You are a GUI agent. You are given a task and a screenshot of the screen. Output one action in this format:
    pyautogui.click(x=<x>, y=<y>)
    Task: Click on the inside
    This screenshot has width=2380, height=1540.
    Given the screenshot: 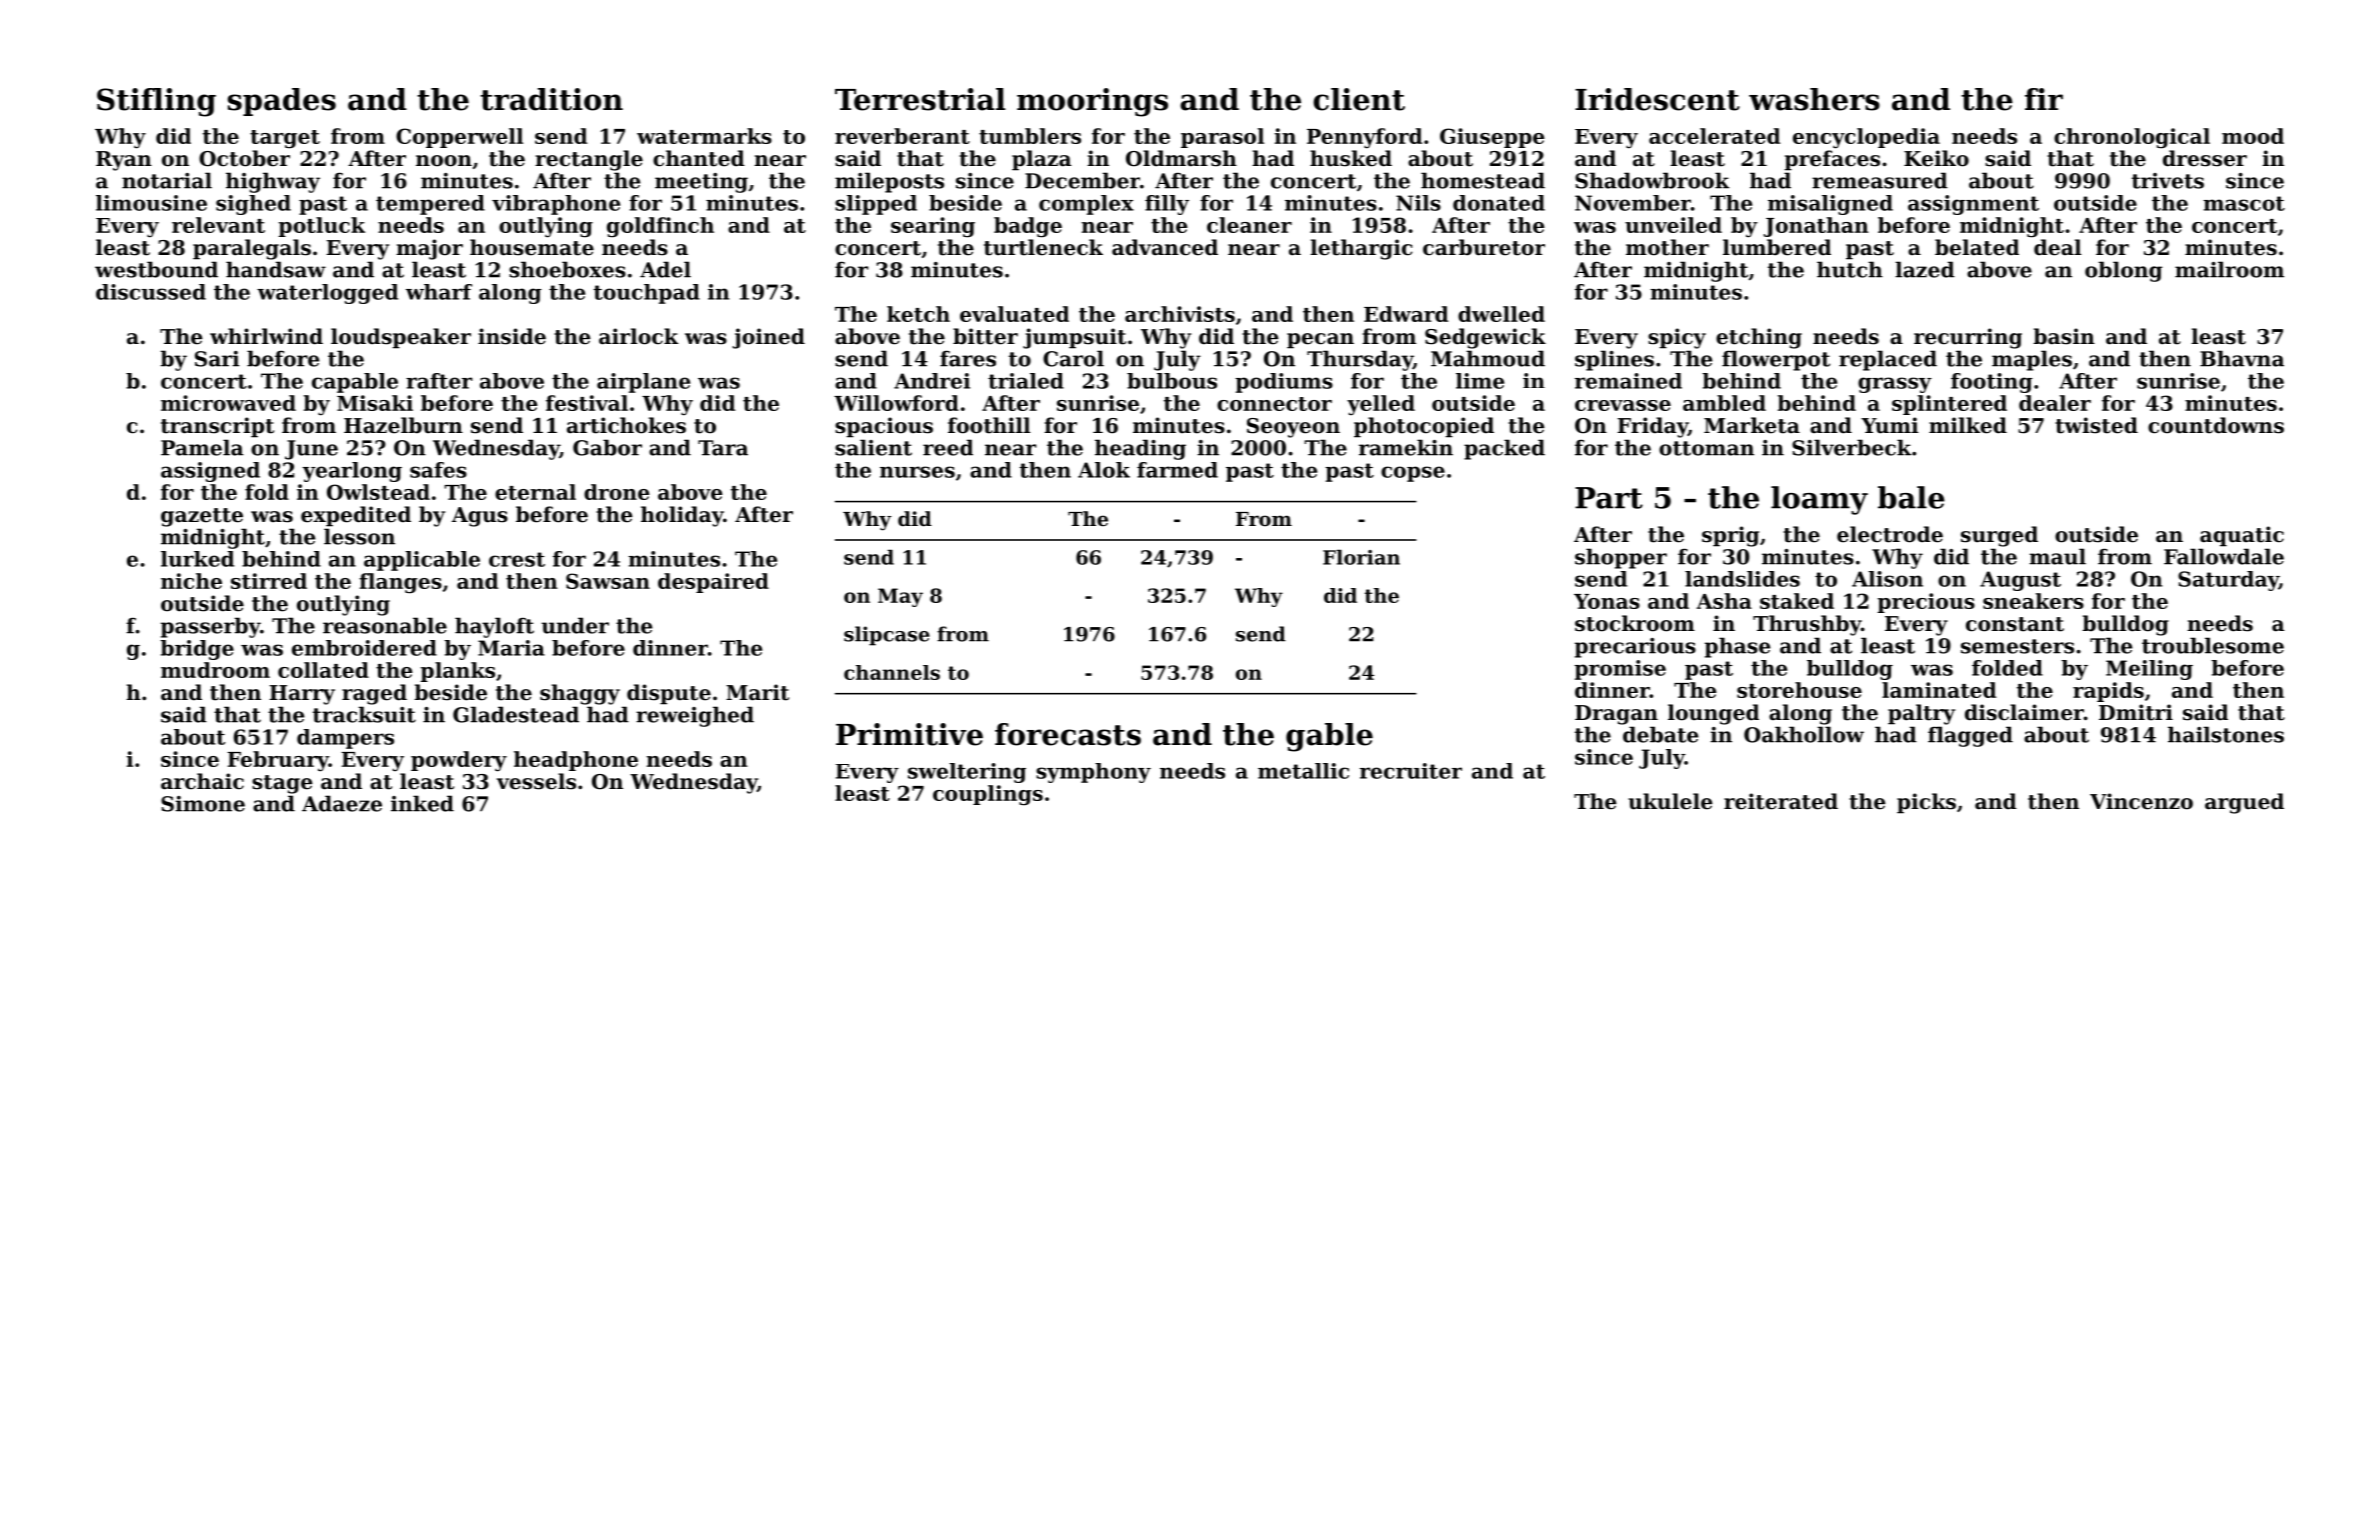 What is the action you would take?
    pyautogui.click(x=512, y=336)
